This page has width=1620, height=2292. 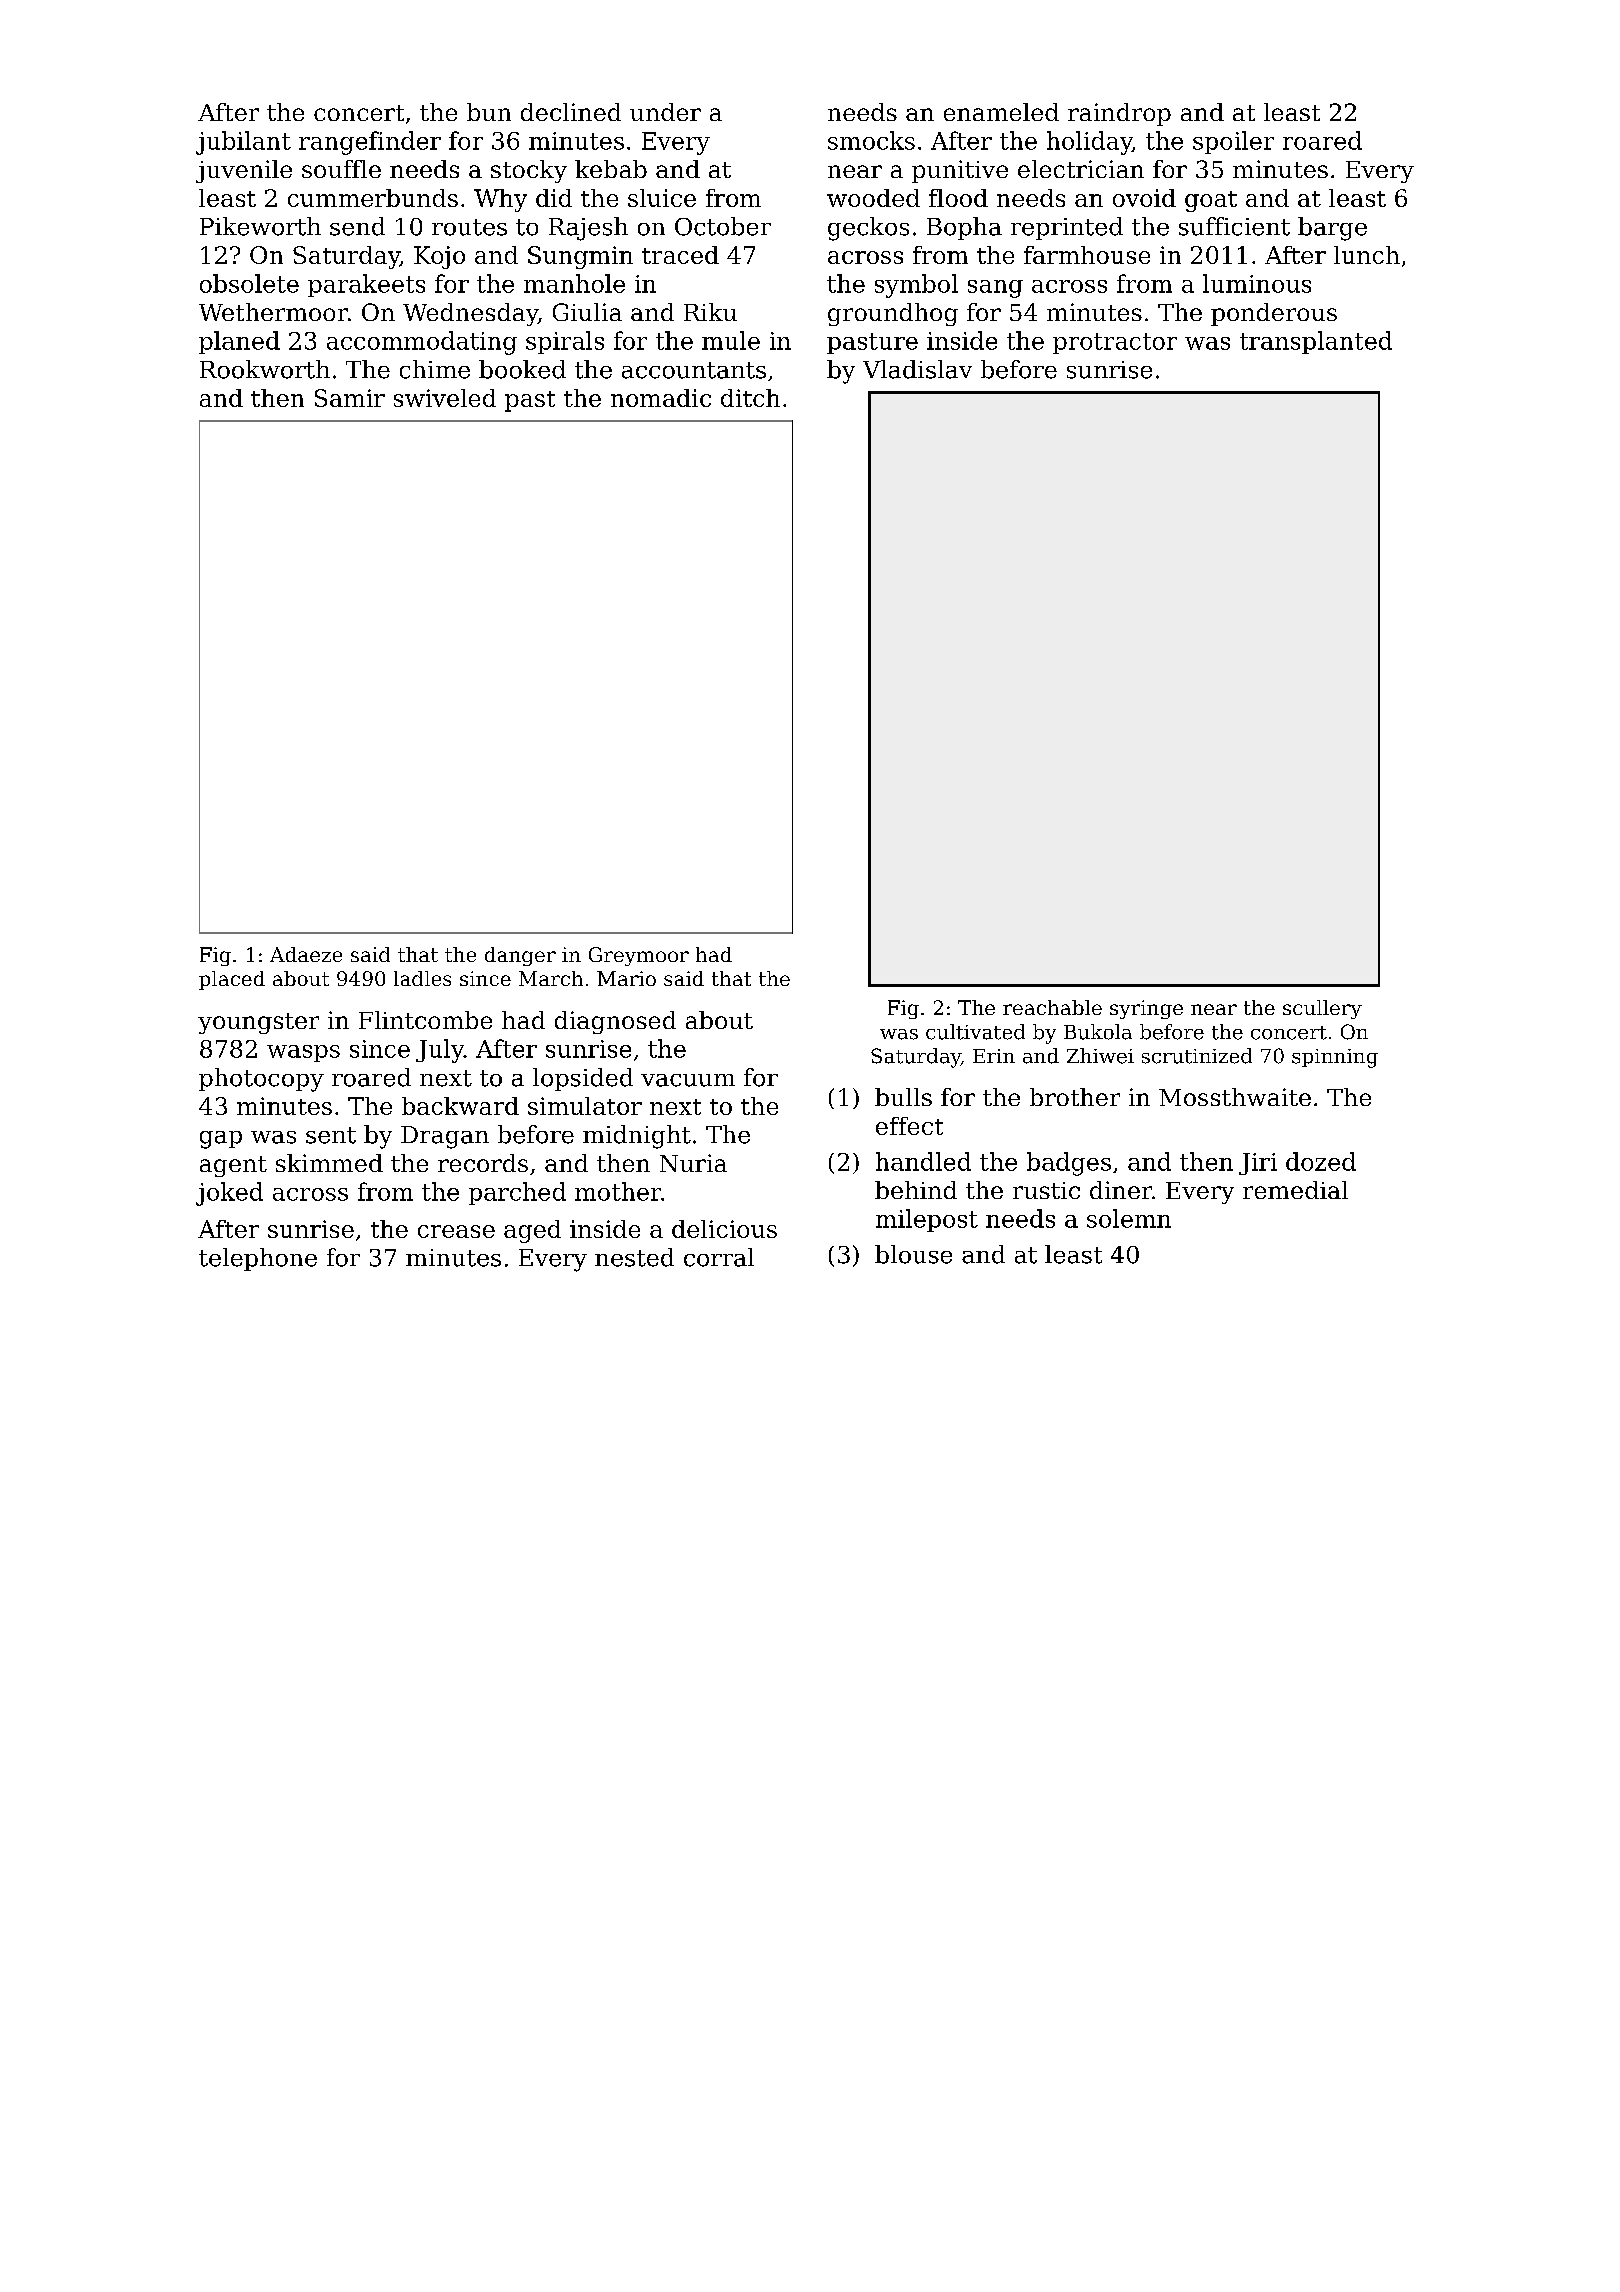 I want to click on enameled, so click(x=1001, y=112).
